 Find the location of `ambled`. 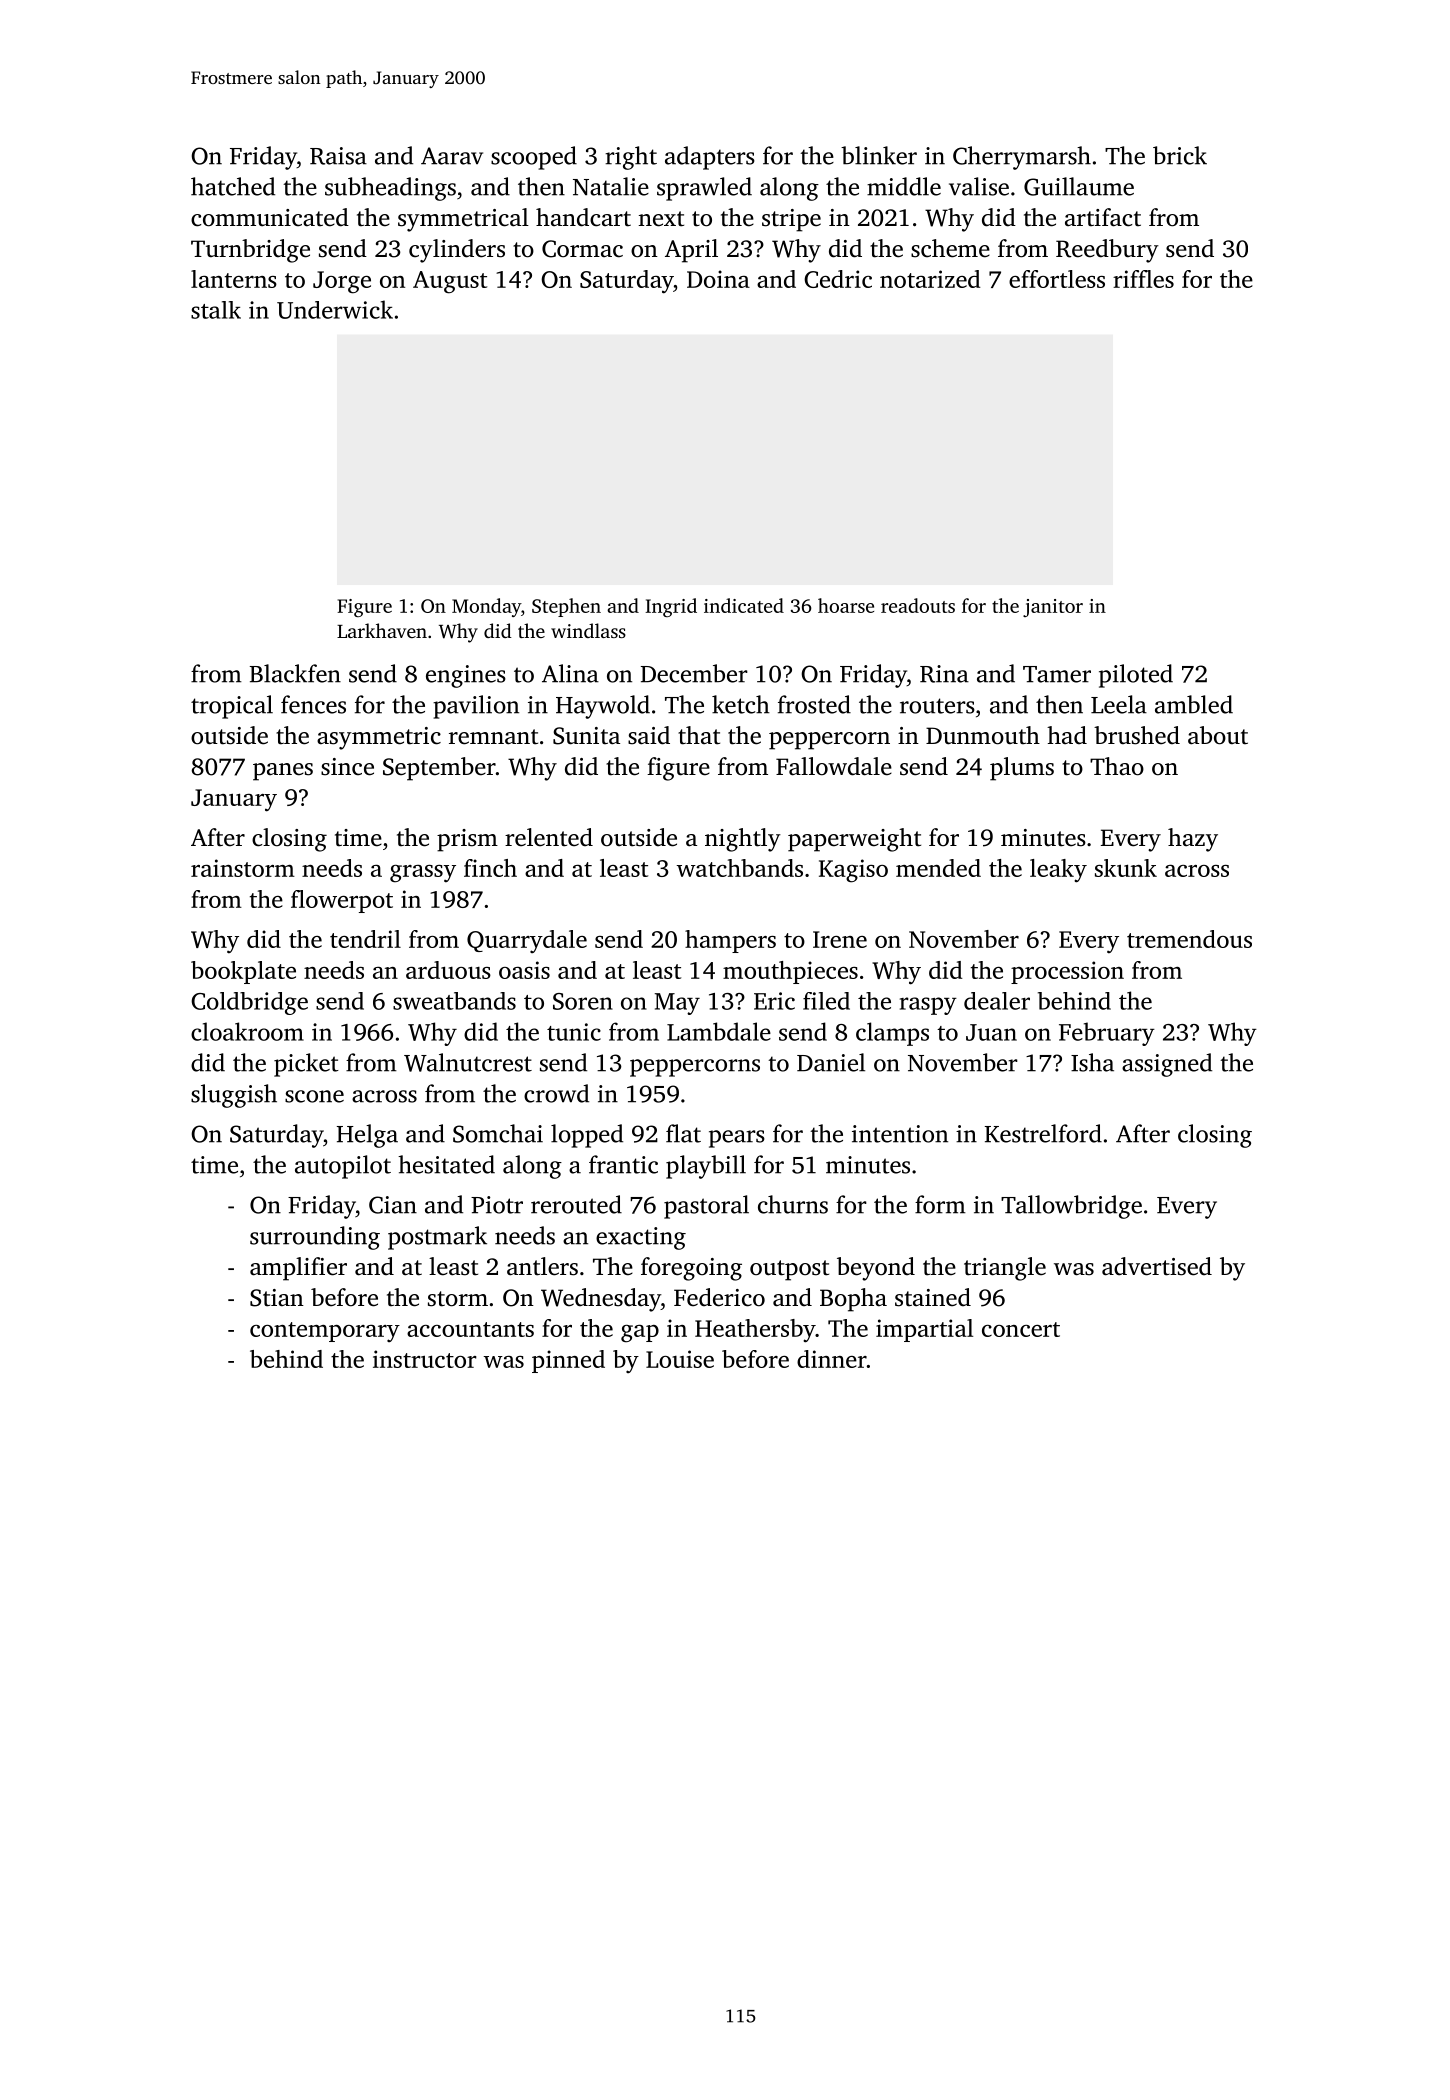

ambled is located at coordinates (1194, 704).
